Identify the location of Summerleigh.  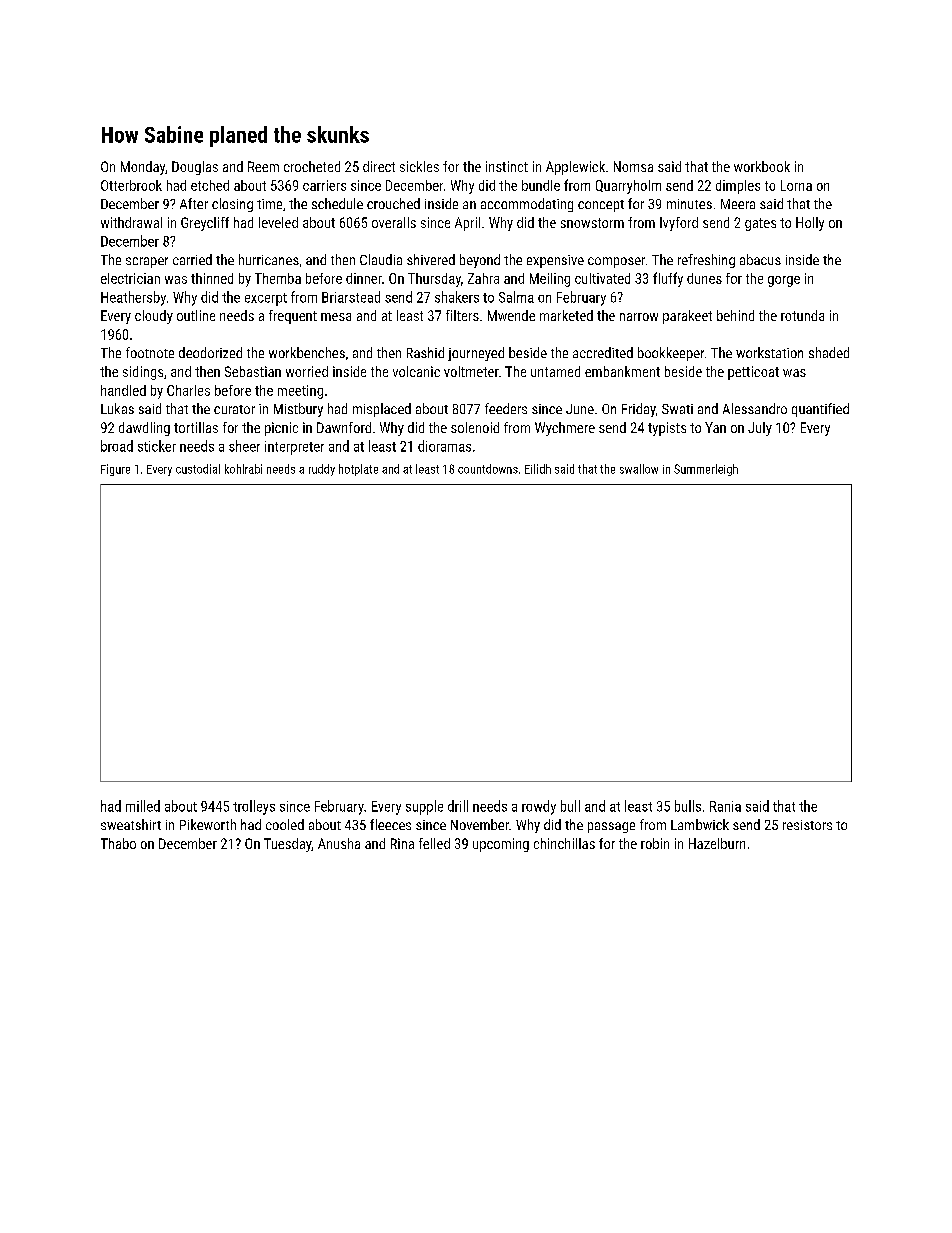
(706, 470).
